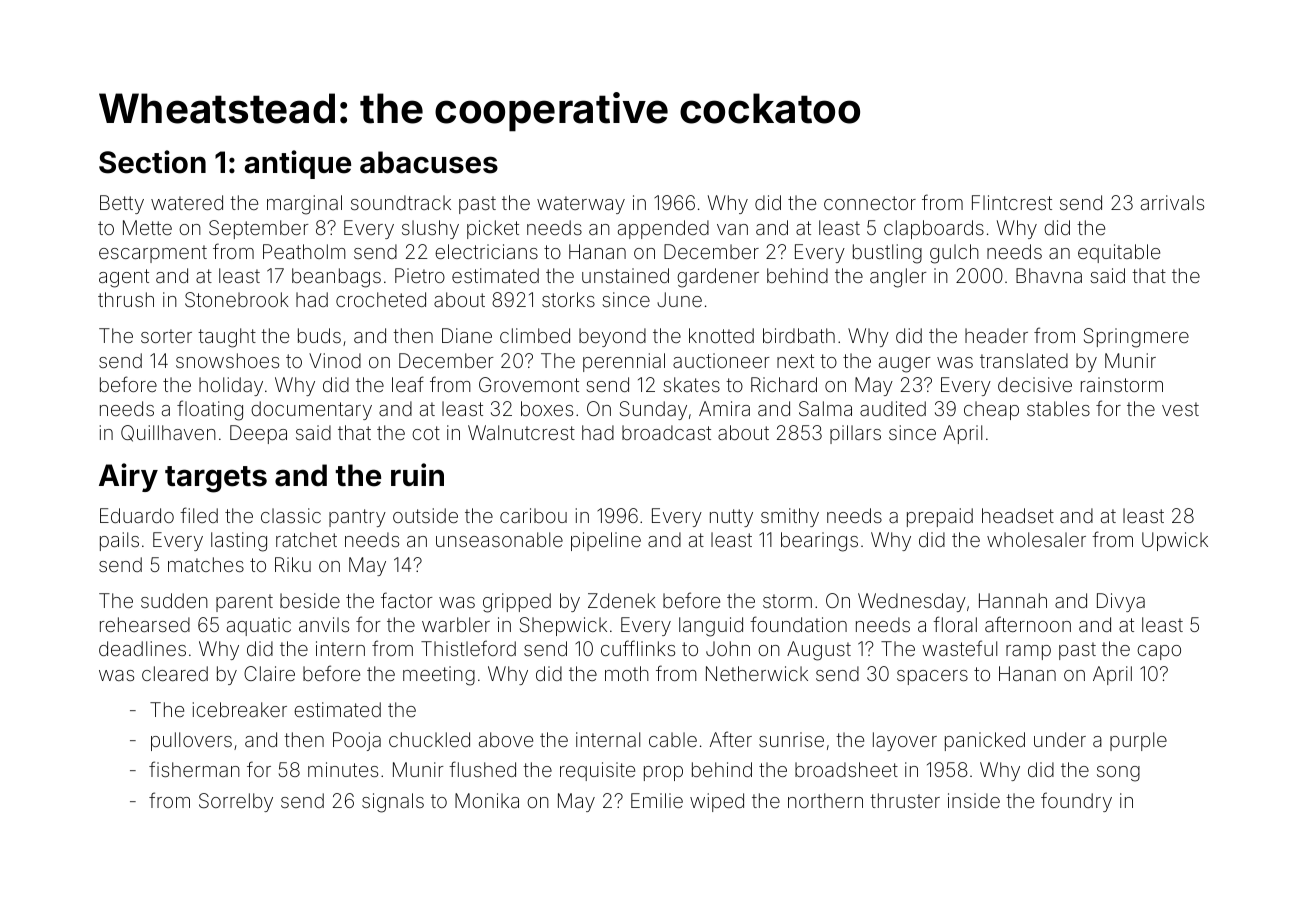  What do you see at coordinates (310, 600) in the document?
I see `beside` at bounding box center [310, 600].
